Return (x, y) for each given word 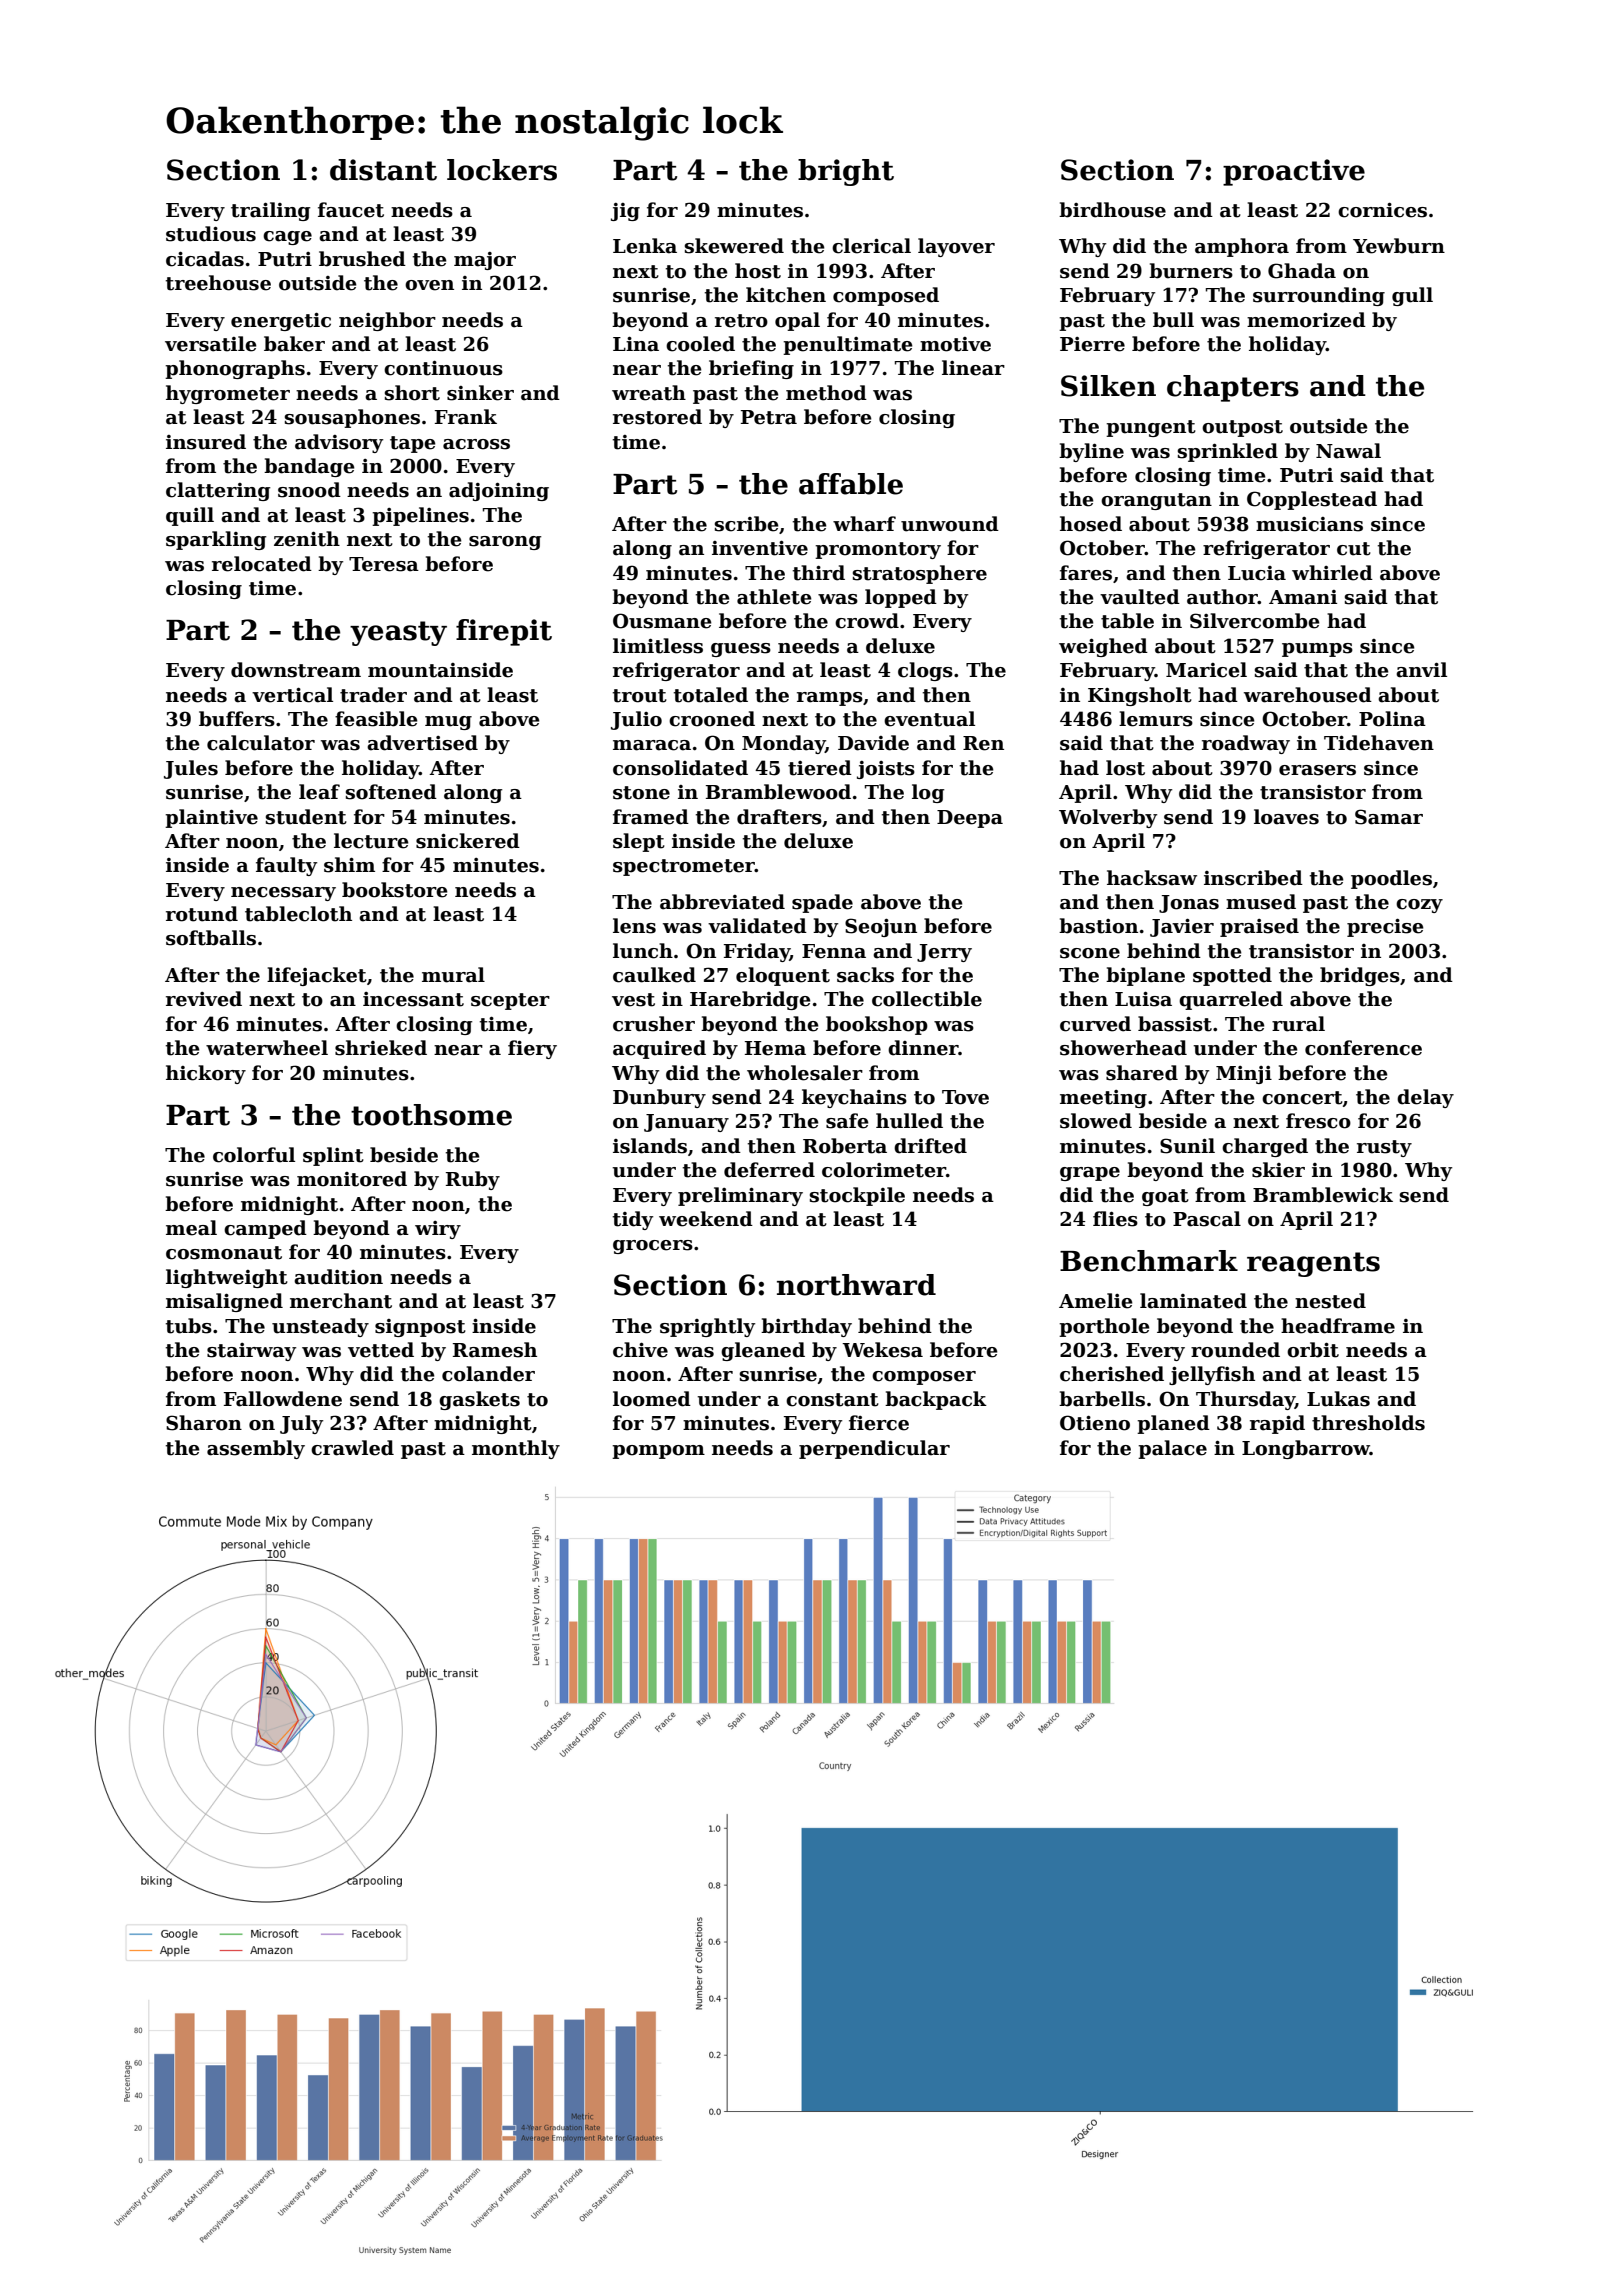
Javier (1182, 927)
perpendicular (874, 1449)
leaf (319, 792)
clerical (871, 246)
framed (651, 817)
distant (383, 170)
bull (1173, 320)
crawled (352, 1448)
